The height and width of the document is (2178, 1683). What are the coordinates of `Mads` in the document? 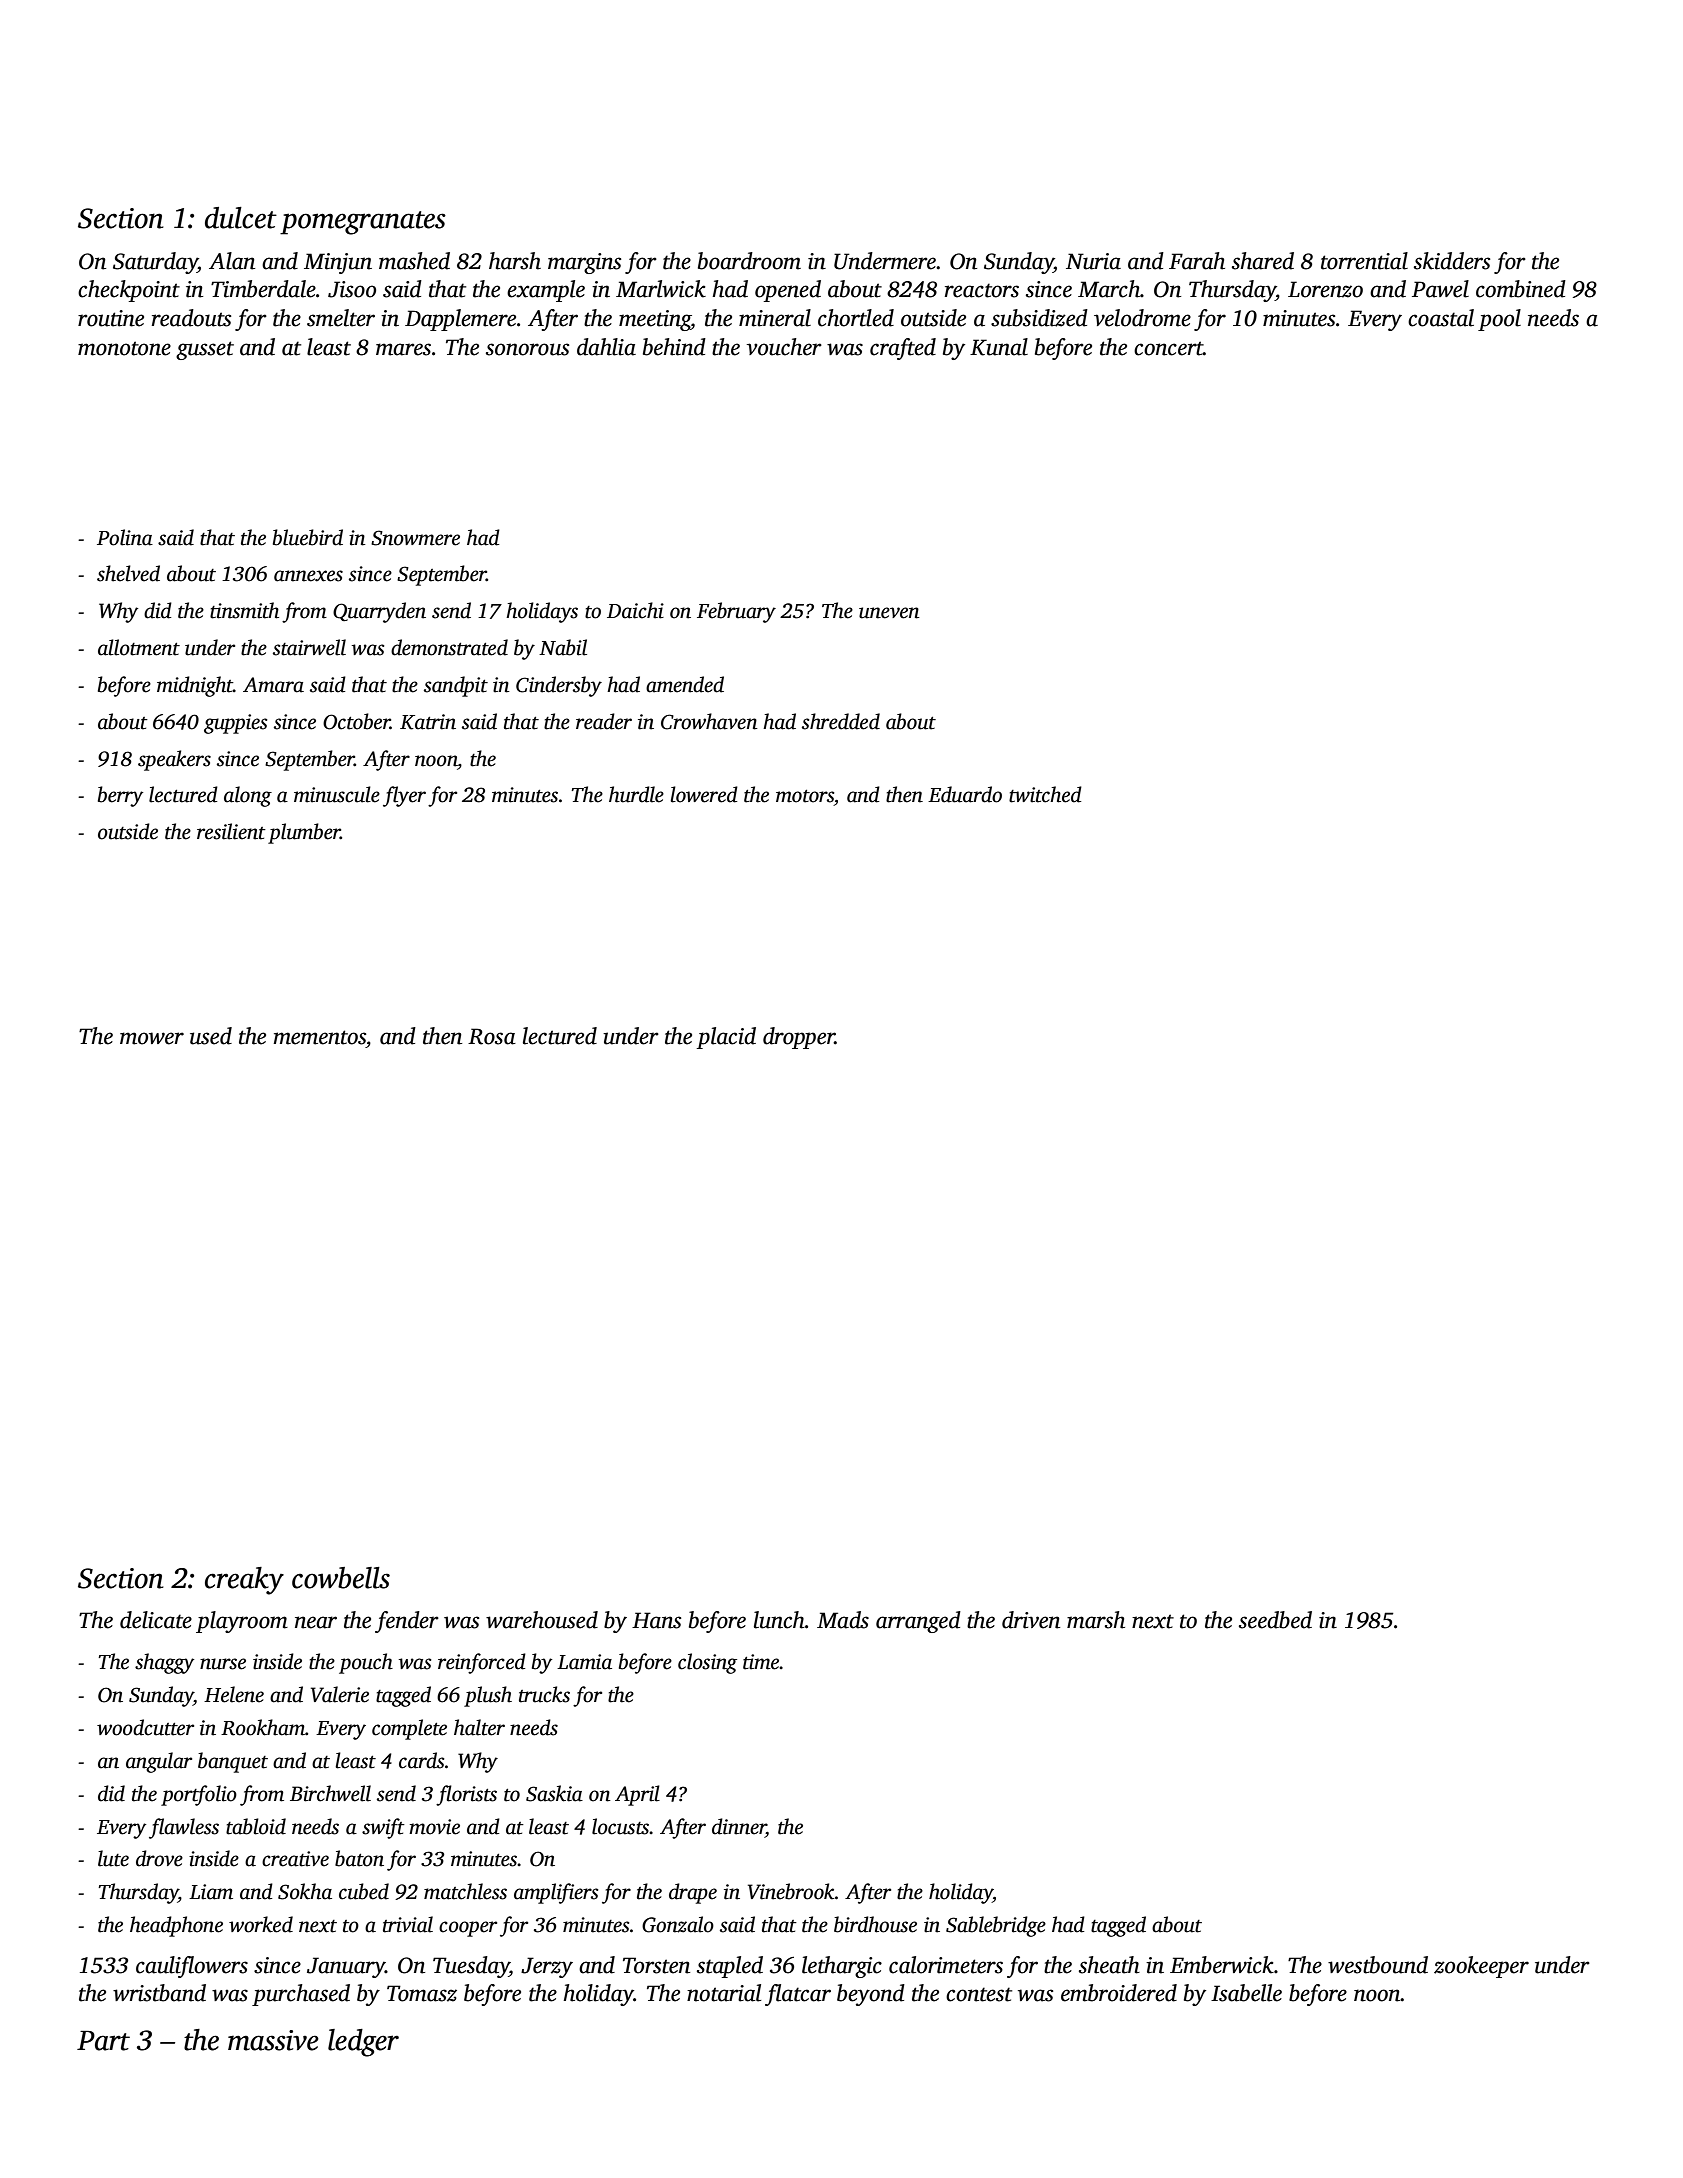 It's located at (843, 1620).
